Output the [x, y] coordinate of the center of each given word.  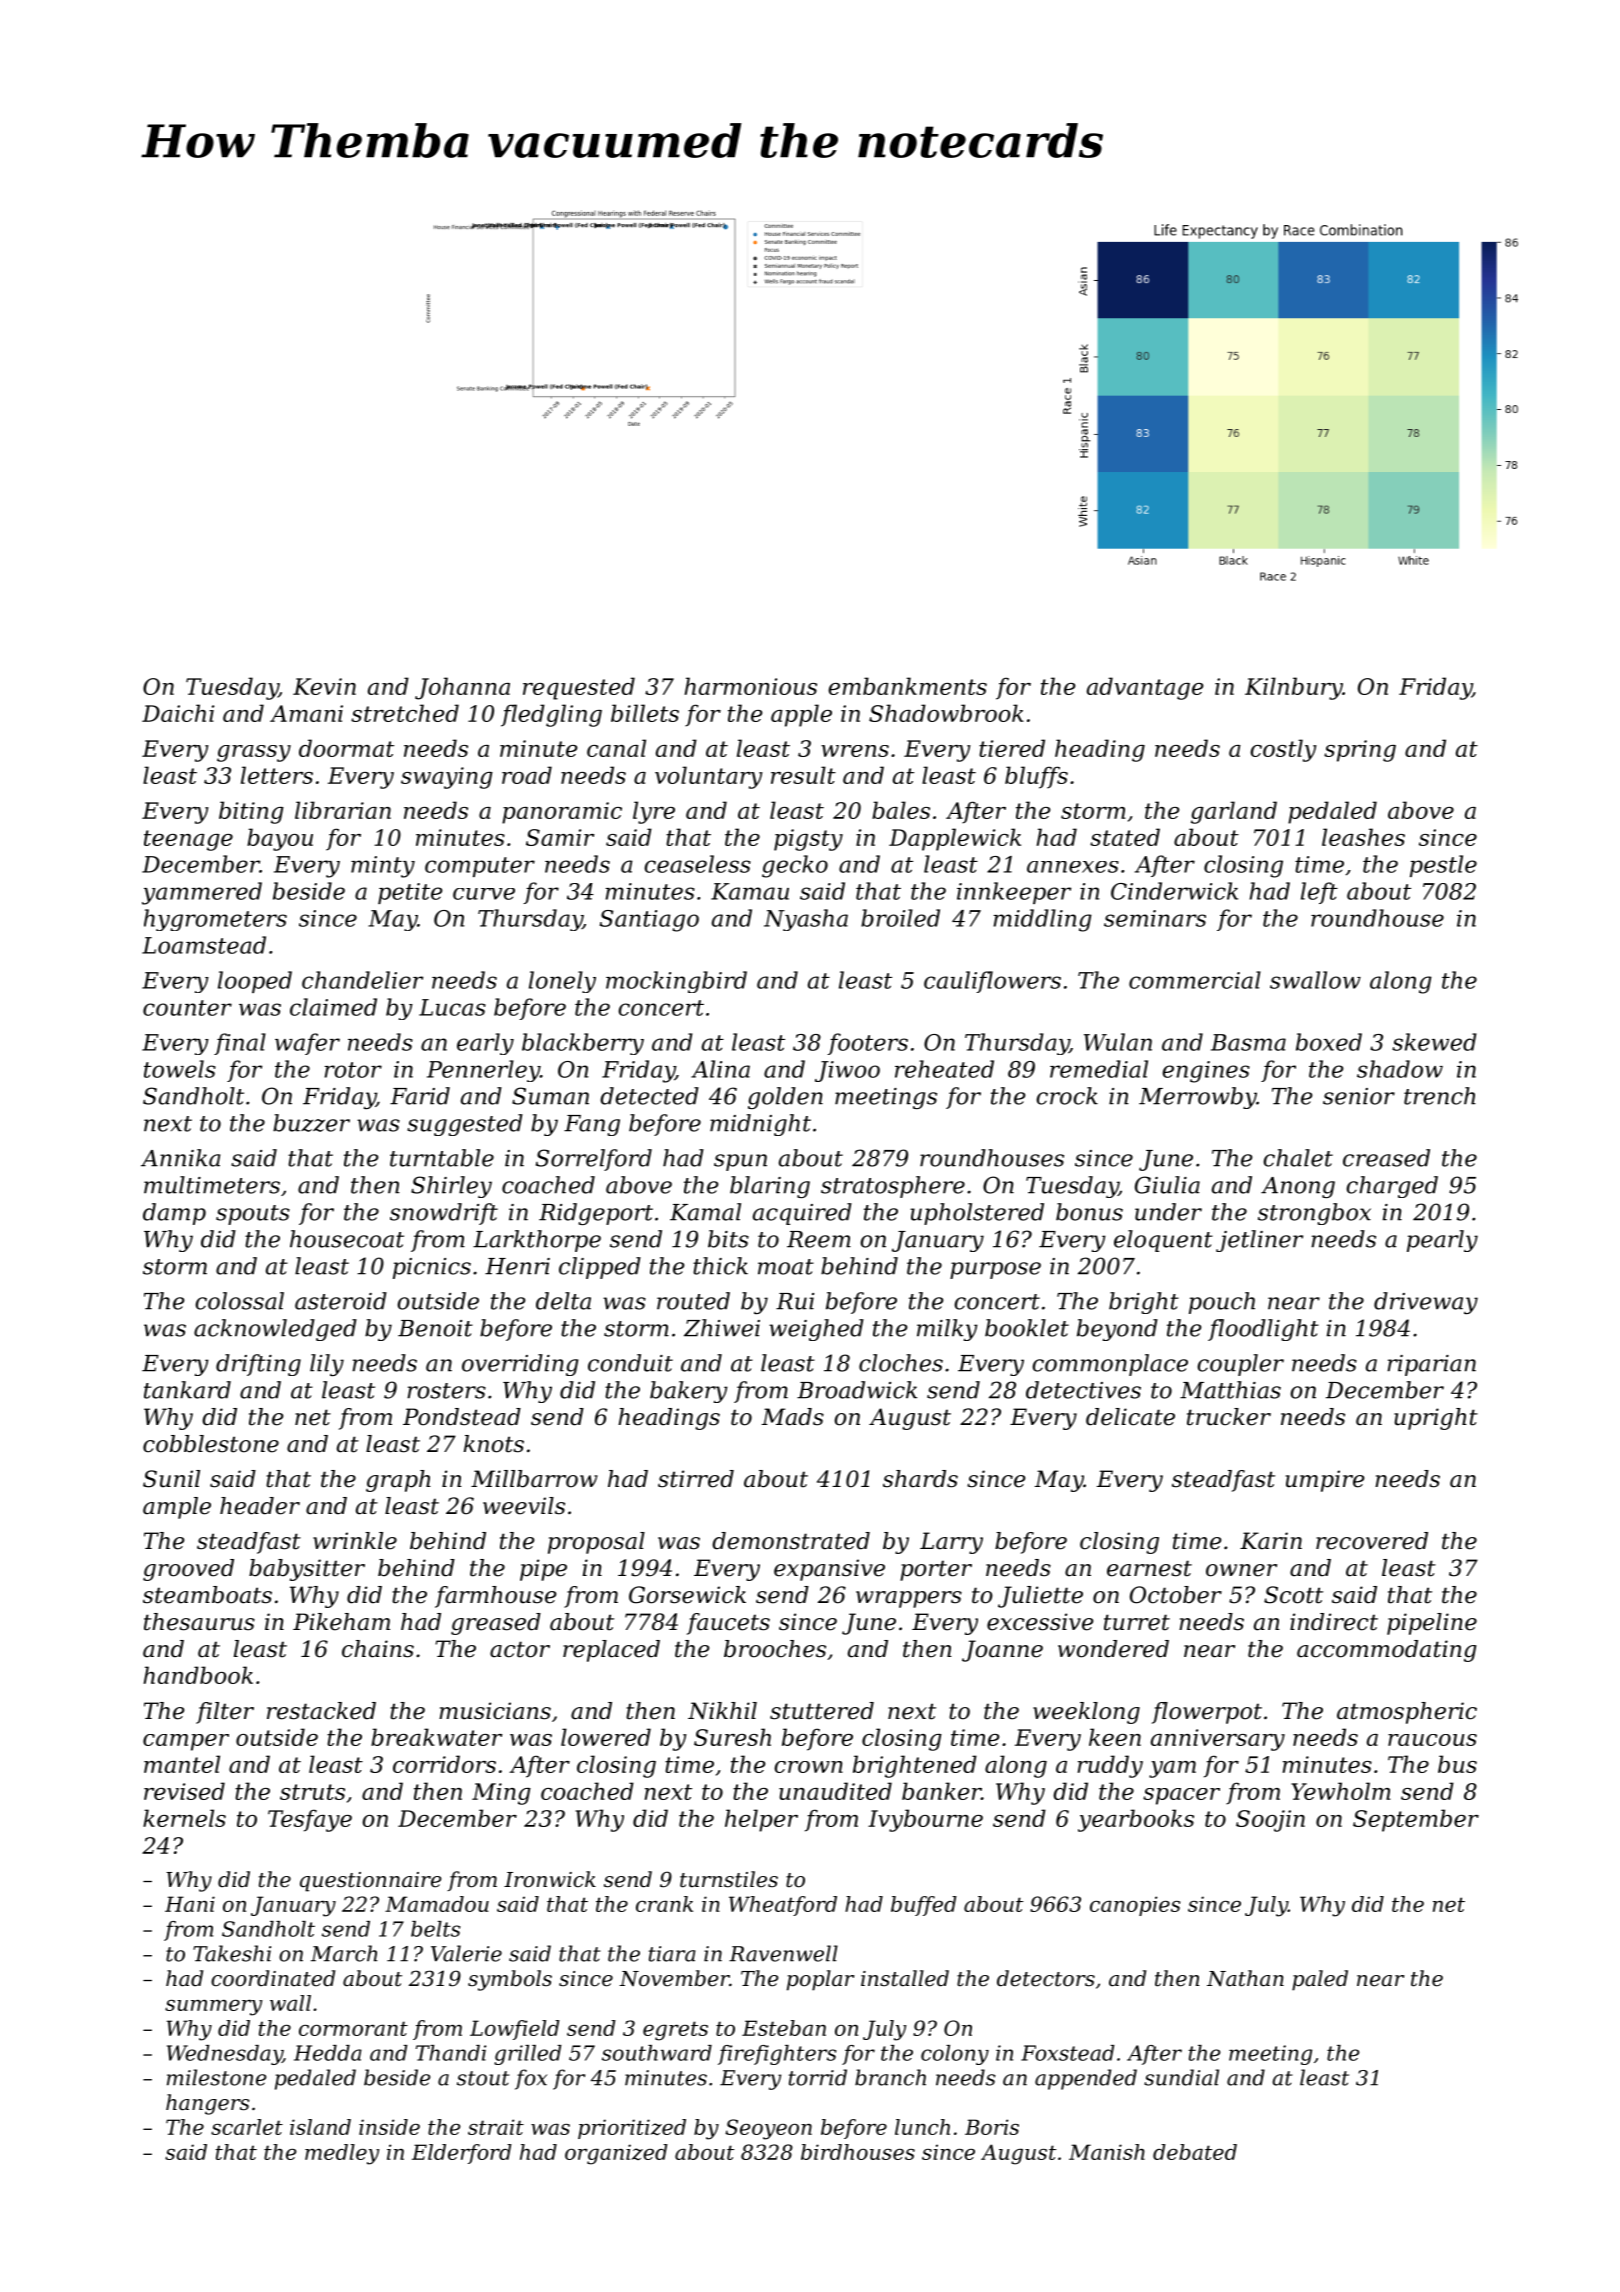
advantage [1145, 688]
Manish [1107, 2152]
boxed [1329, 1042]
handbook [198, 1675]
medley [342, 2154]
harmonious [750, 686]
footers [867, 1044]
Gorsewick [687, 1595]
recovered [1372, 1541]
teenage [188, 840]
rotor [353, 1070]
